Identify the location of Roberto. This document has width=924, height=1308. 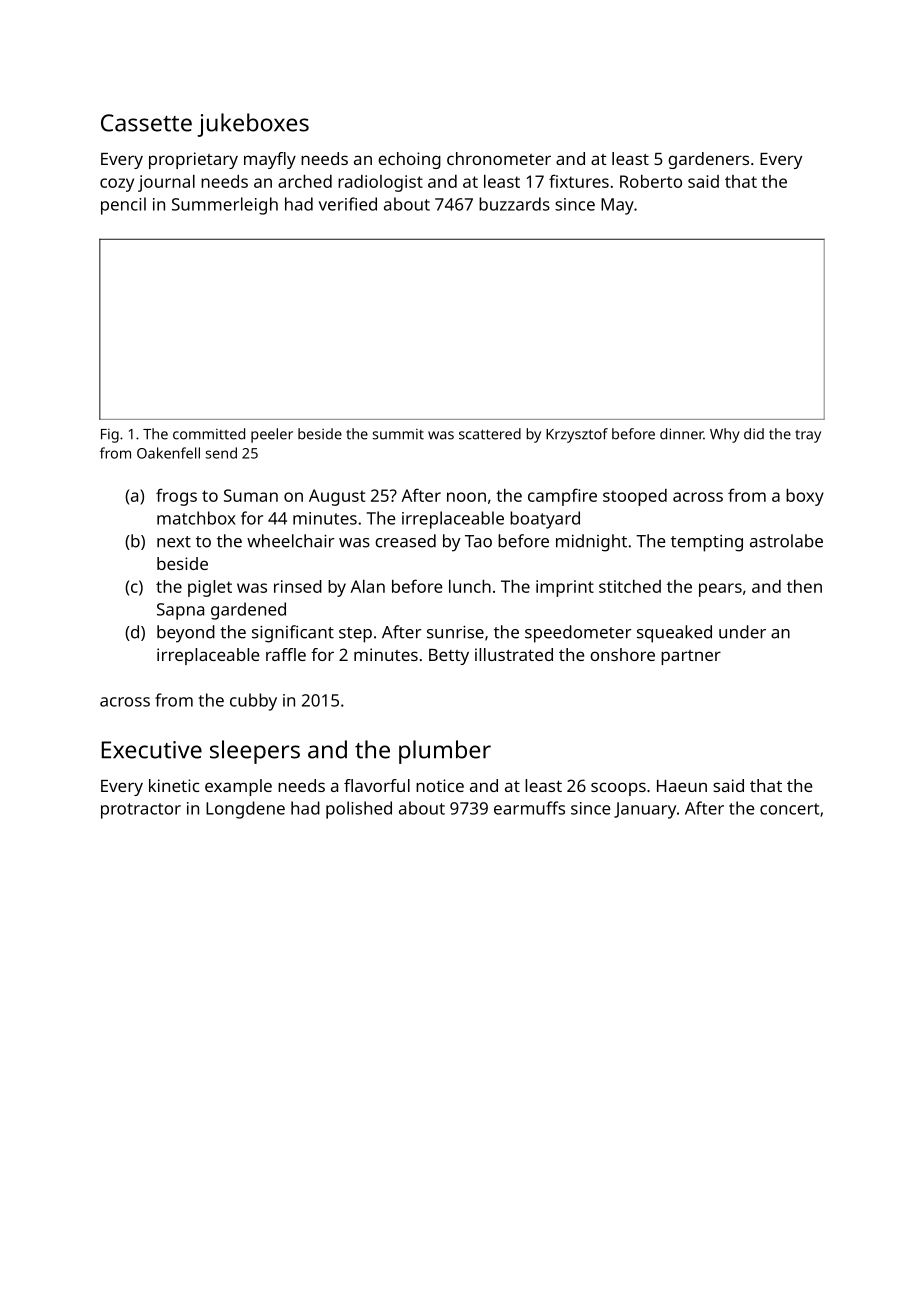
(651, 181).
